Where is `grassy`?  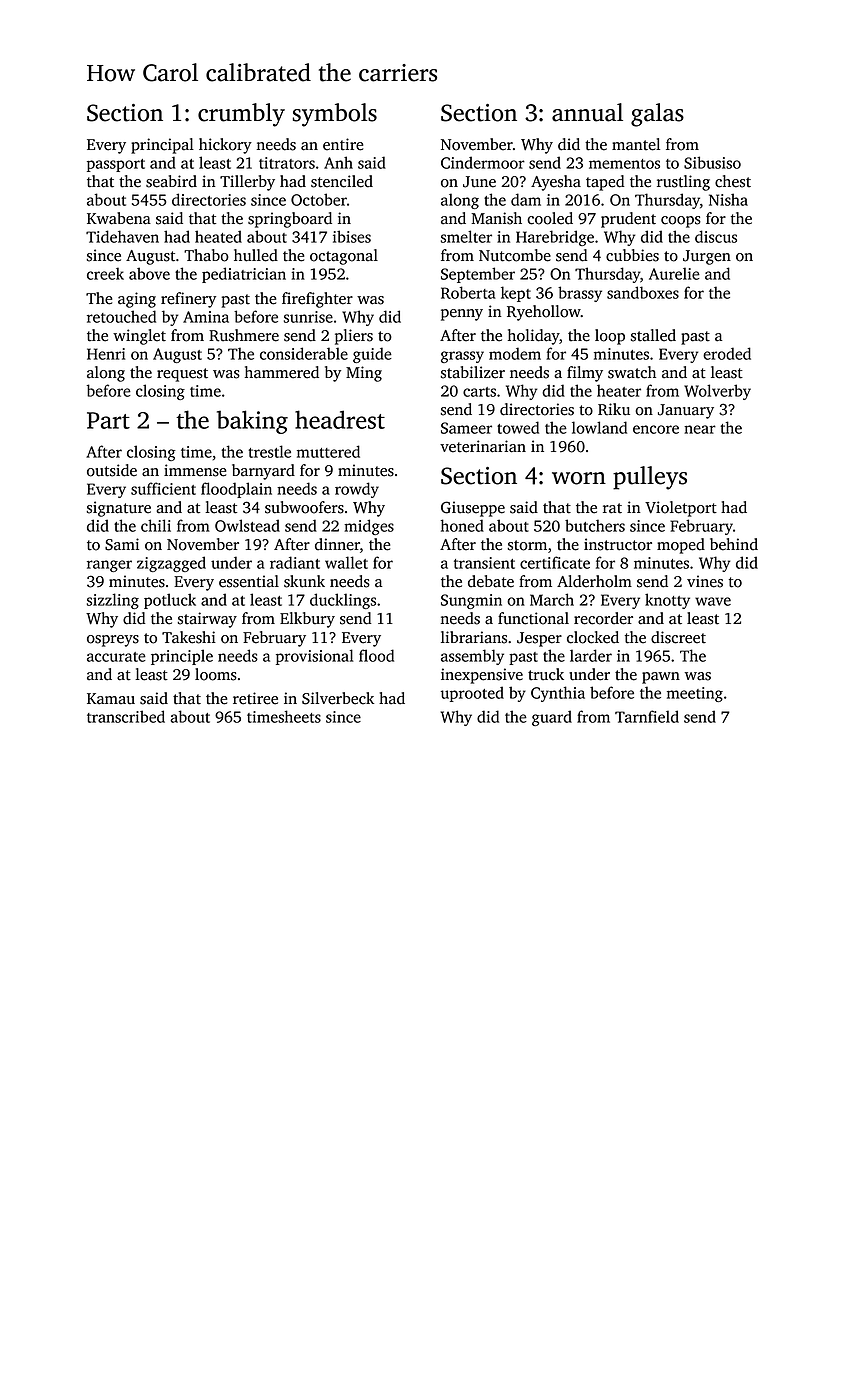
grassy is located at coordinates (462, 357).
